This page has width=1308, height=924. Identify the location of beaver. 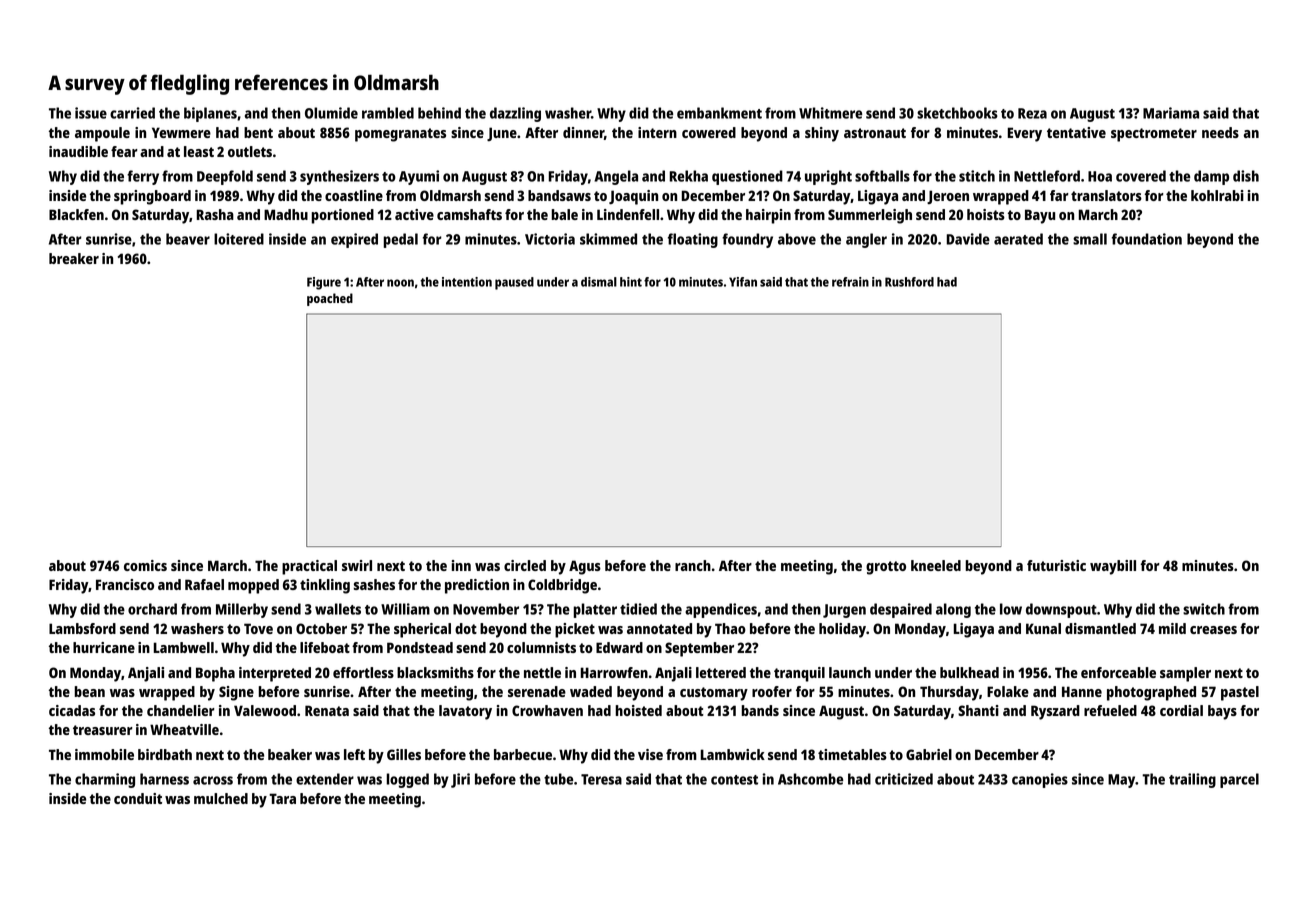
(188, 239).
